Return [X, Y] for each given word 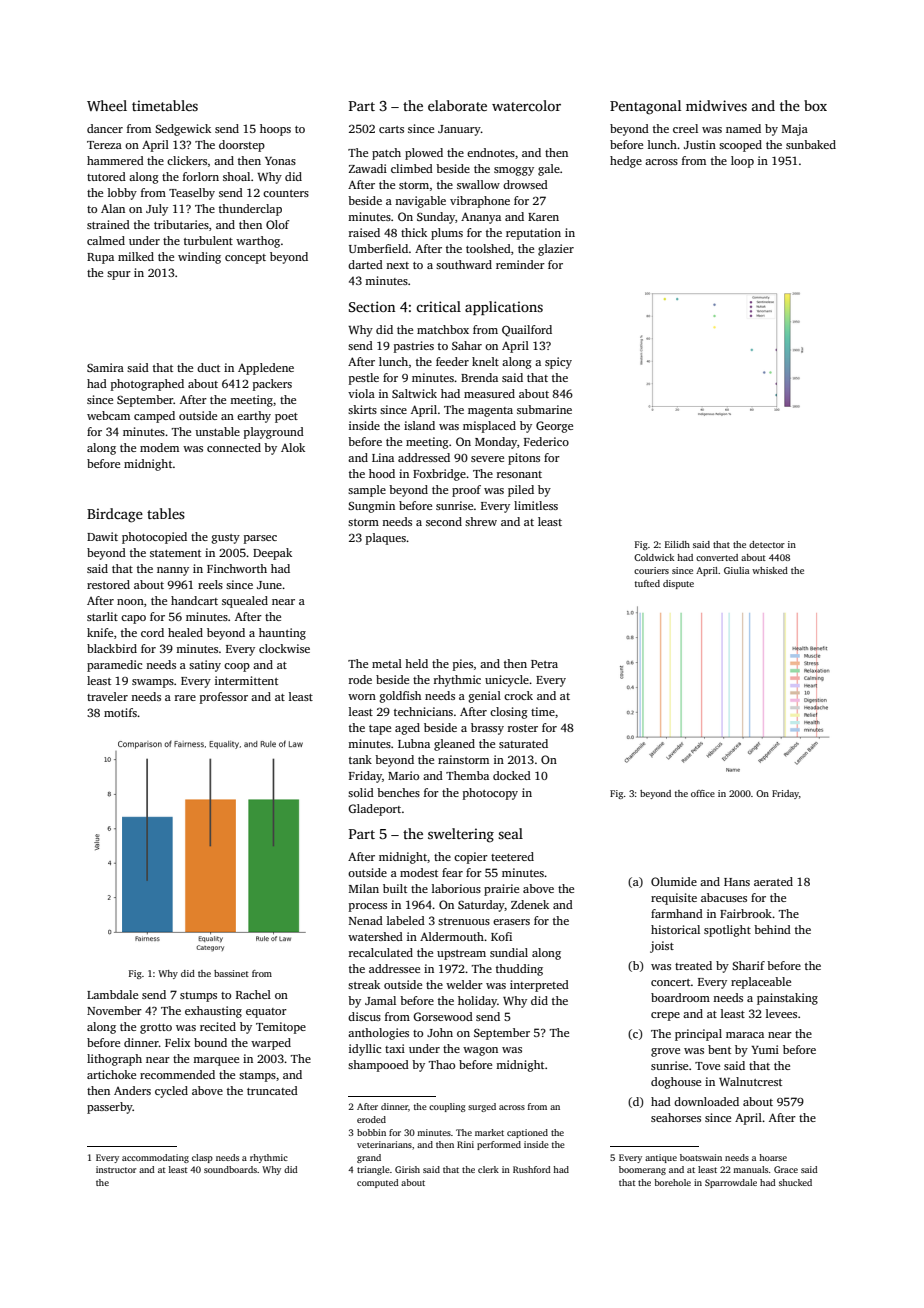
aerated [773, 881]
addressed [424, 457]
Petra [544, 664]
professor [224, 698]
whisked [770, 570]
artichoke [111, 1074]
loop [742, 162]
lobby [122, 194]
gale [549, 170]
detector [767, 544]
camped [154, 417]
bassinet [231, 973]
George [554, 427]
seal [510, 833]
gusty [226, 539]
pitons [524, 459]
